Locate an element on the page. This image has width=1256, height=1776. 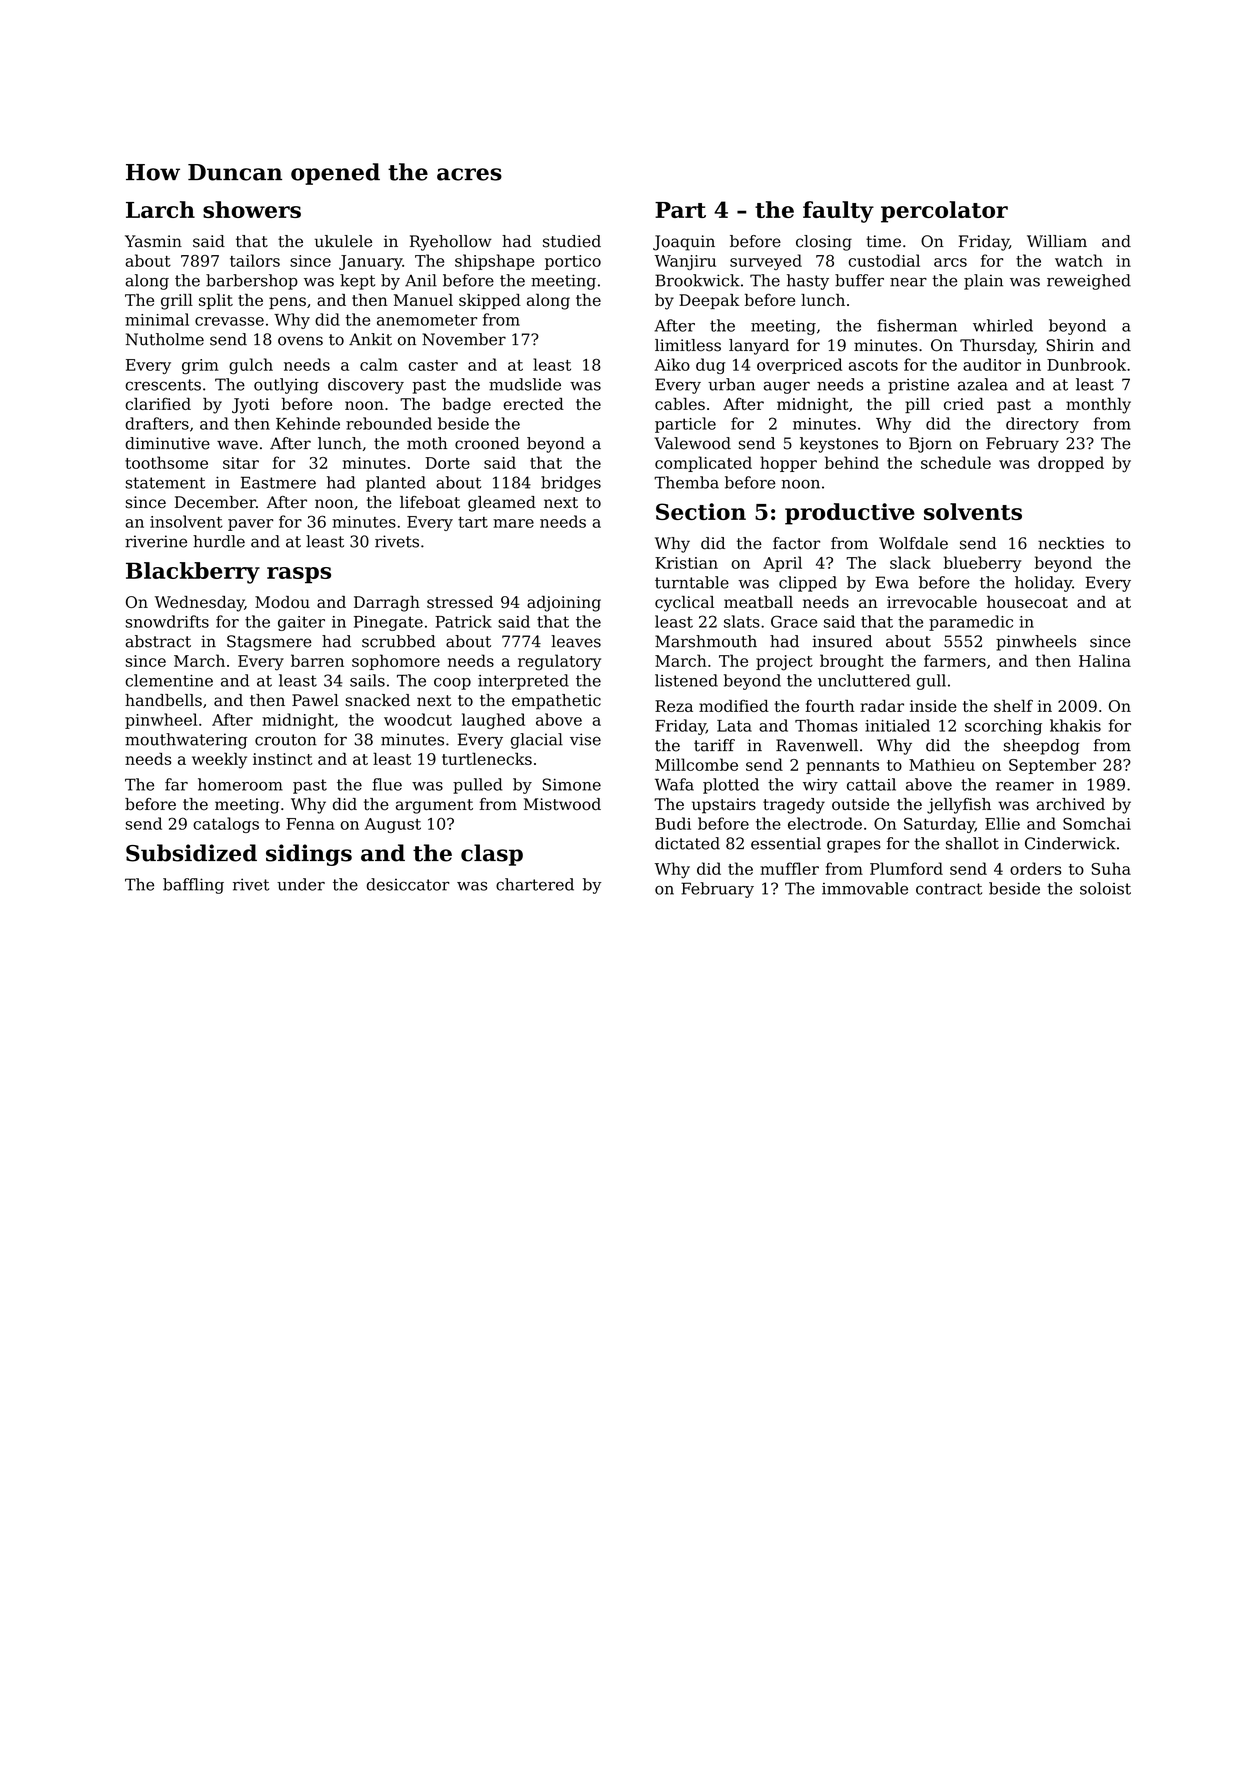
modified is located at coordinates (734, 705).
